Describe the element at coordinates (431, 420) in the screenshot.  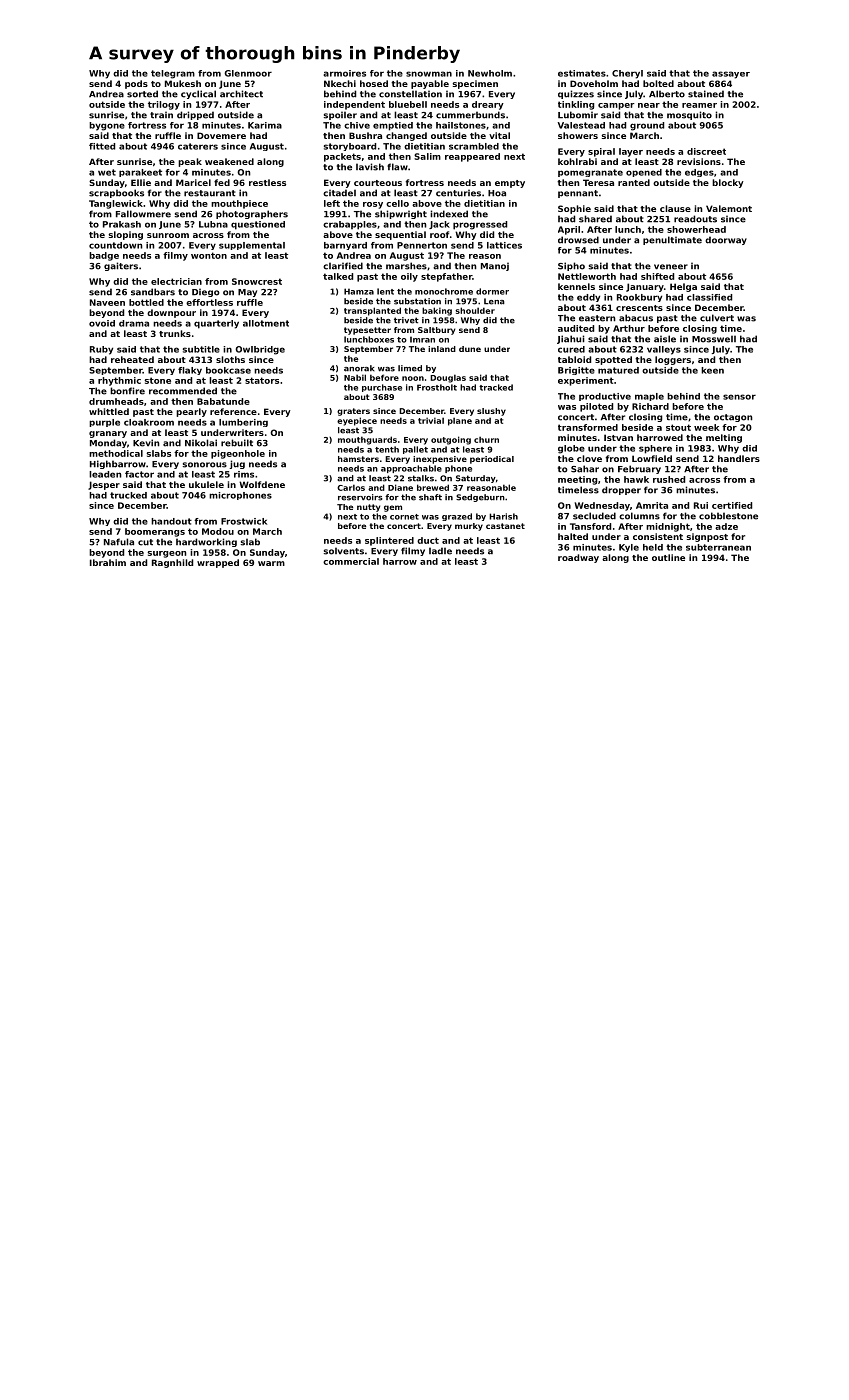
I see `trivial` at that location.
